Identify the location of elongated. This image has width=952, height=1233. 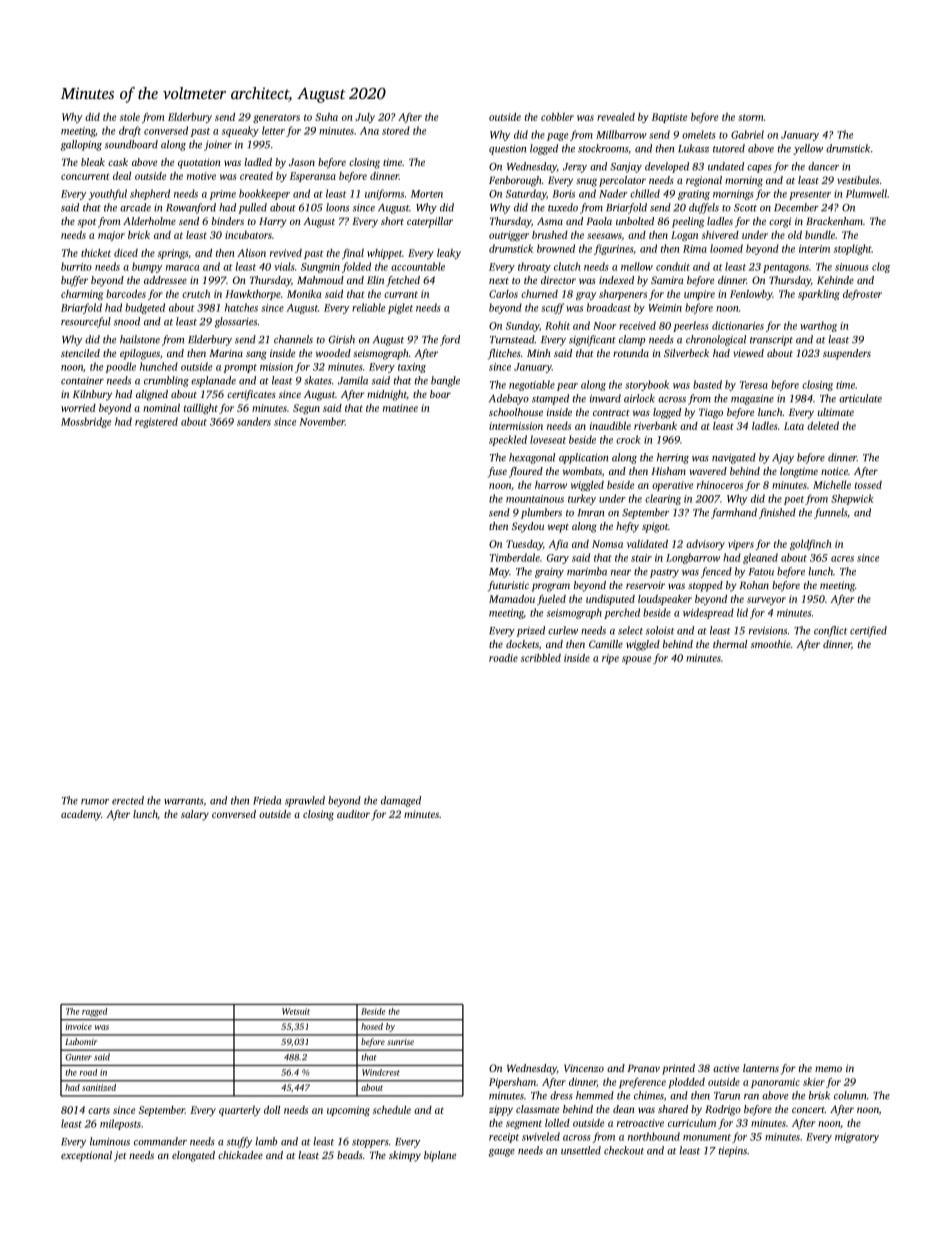
(193, 1156).
